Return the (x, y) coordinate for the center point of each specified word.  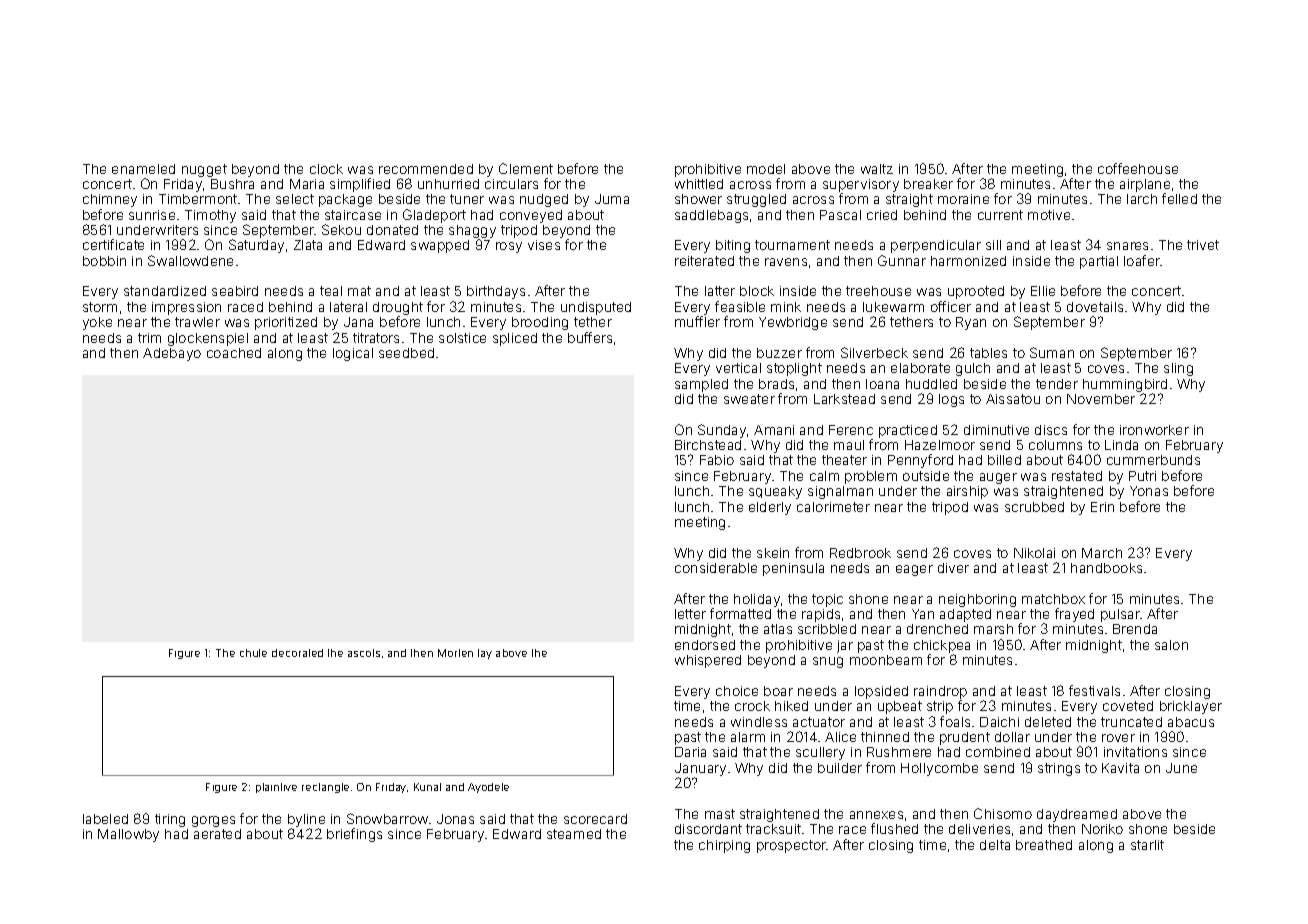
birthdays (496, 292)
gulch (973, 369)
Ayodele (488, 788)
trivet (1203, 245)
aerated (217, 834)
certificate (113, 244)
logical (353, 354)
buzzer (779, 353)
